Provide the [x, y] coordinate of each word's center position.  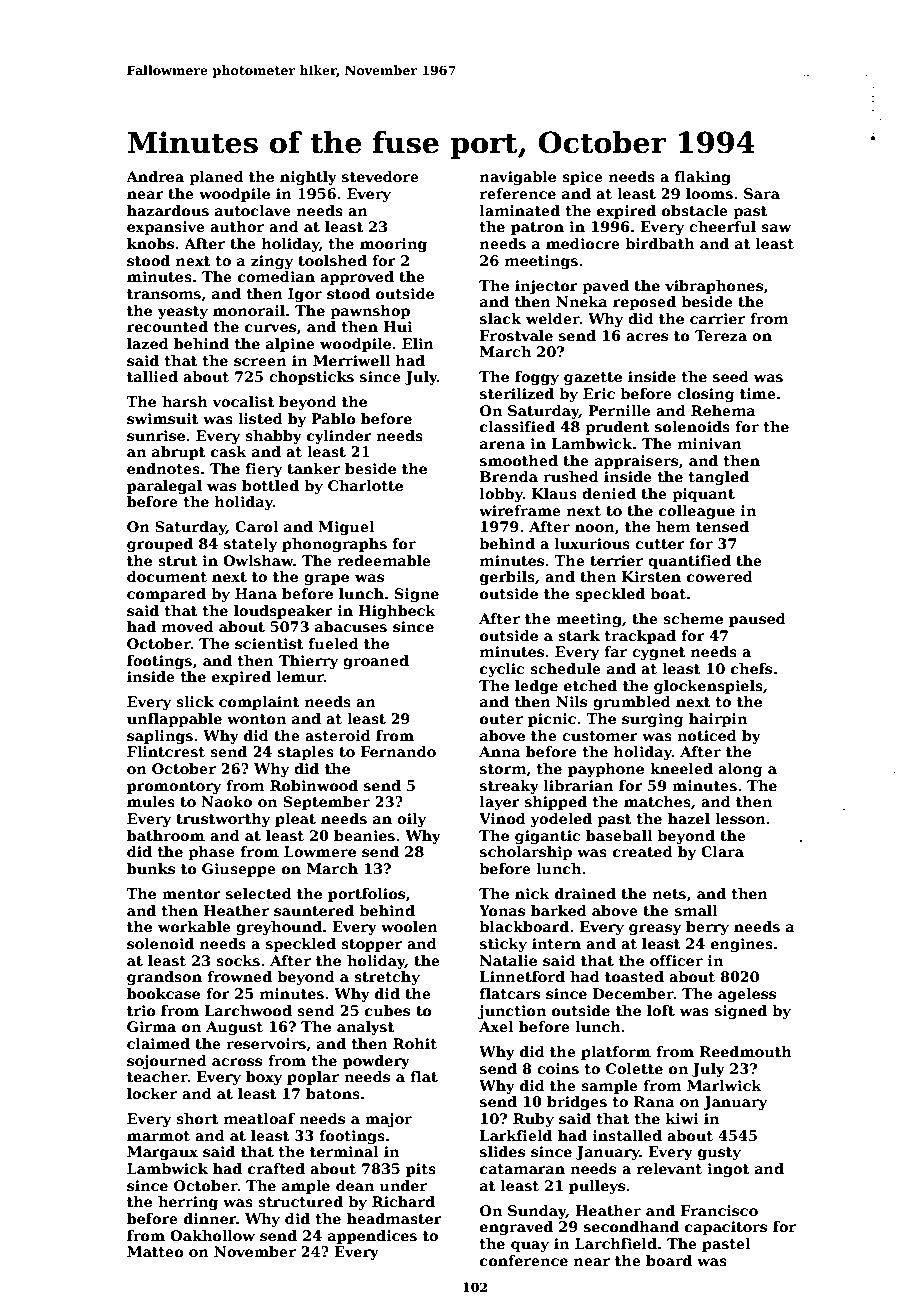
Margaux [162, 1153]
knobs [150, 243]
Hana [256, 593]
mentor [191, 894]
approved [357, 278]
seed [731, 376]
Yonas [502, 910]
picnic [552, 720]
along [740, 770]
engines [742, 945]
